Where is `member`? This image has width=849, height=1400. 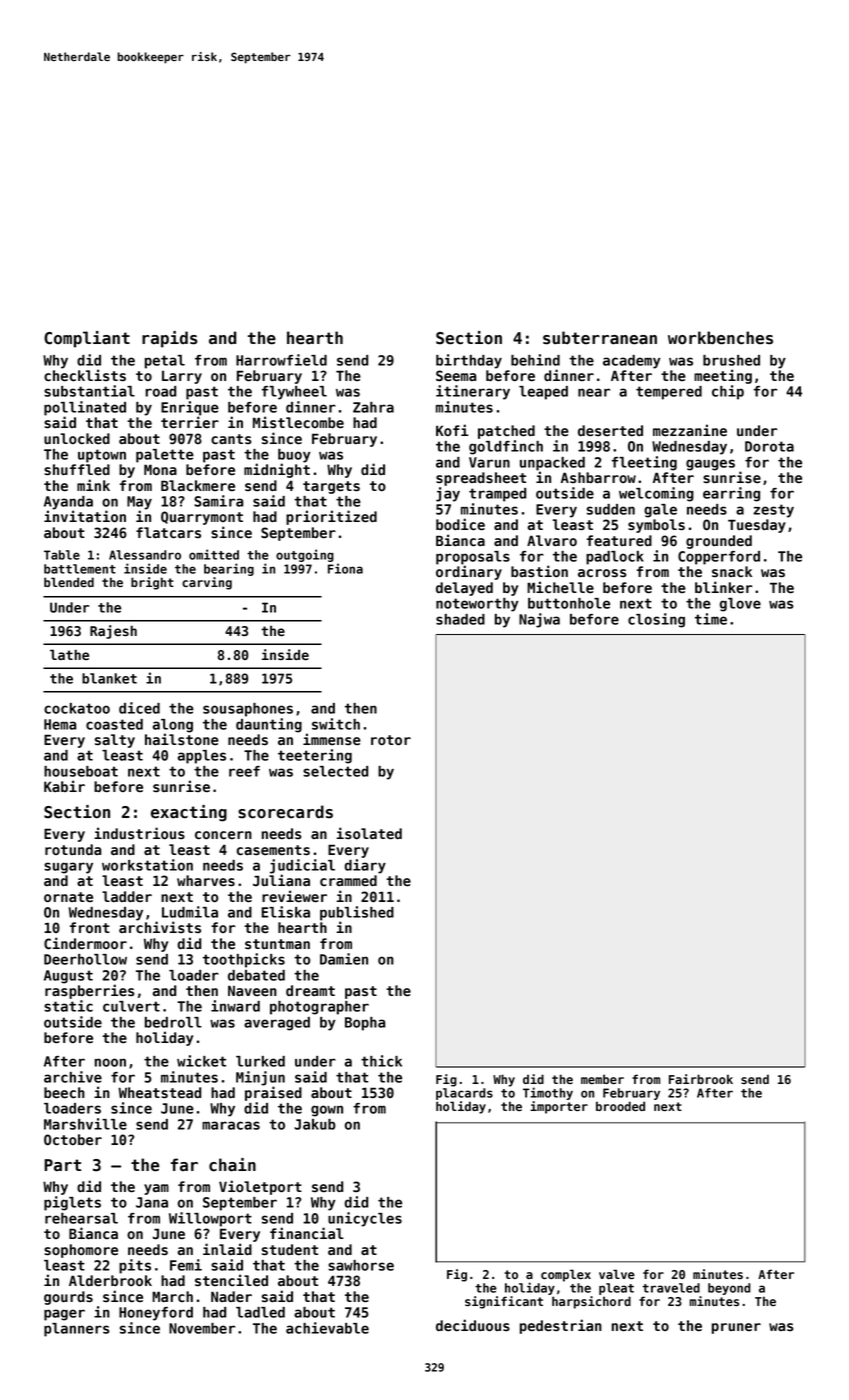
member is located at coordinates (602, 1079).
